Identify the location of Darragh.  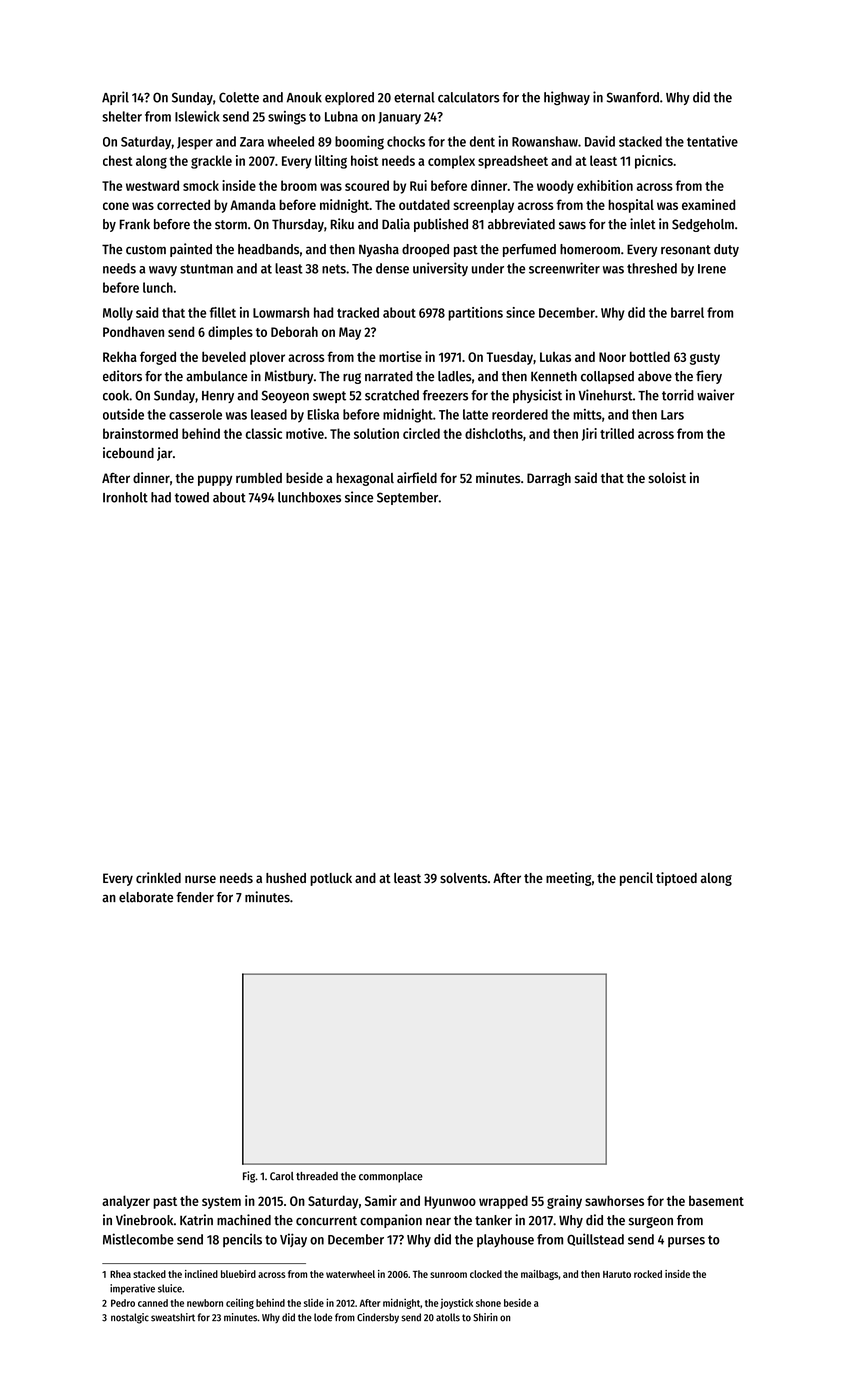
(549, 479).
